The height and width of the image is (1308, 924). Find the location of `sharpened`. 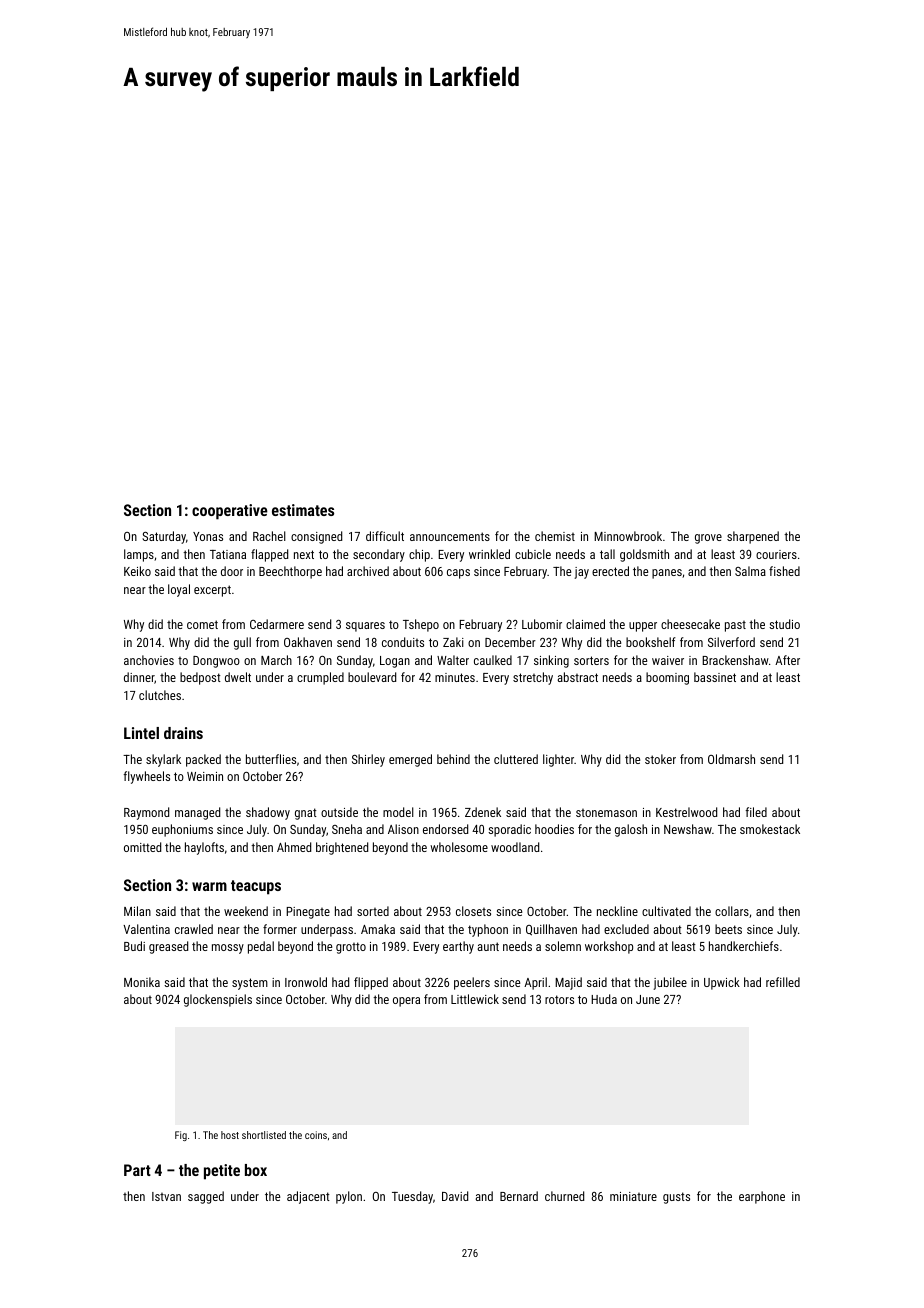

sharpened is located at coordinates (753, 537).
